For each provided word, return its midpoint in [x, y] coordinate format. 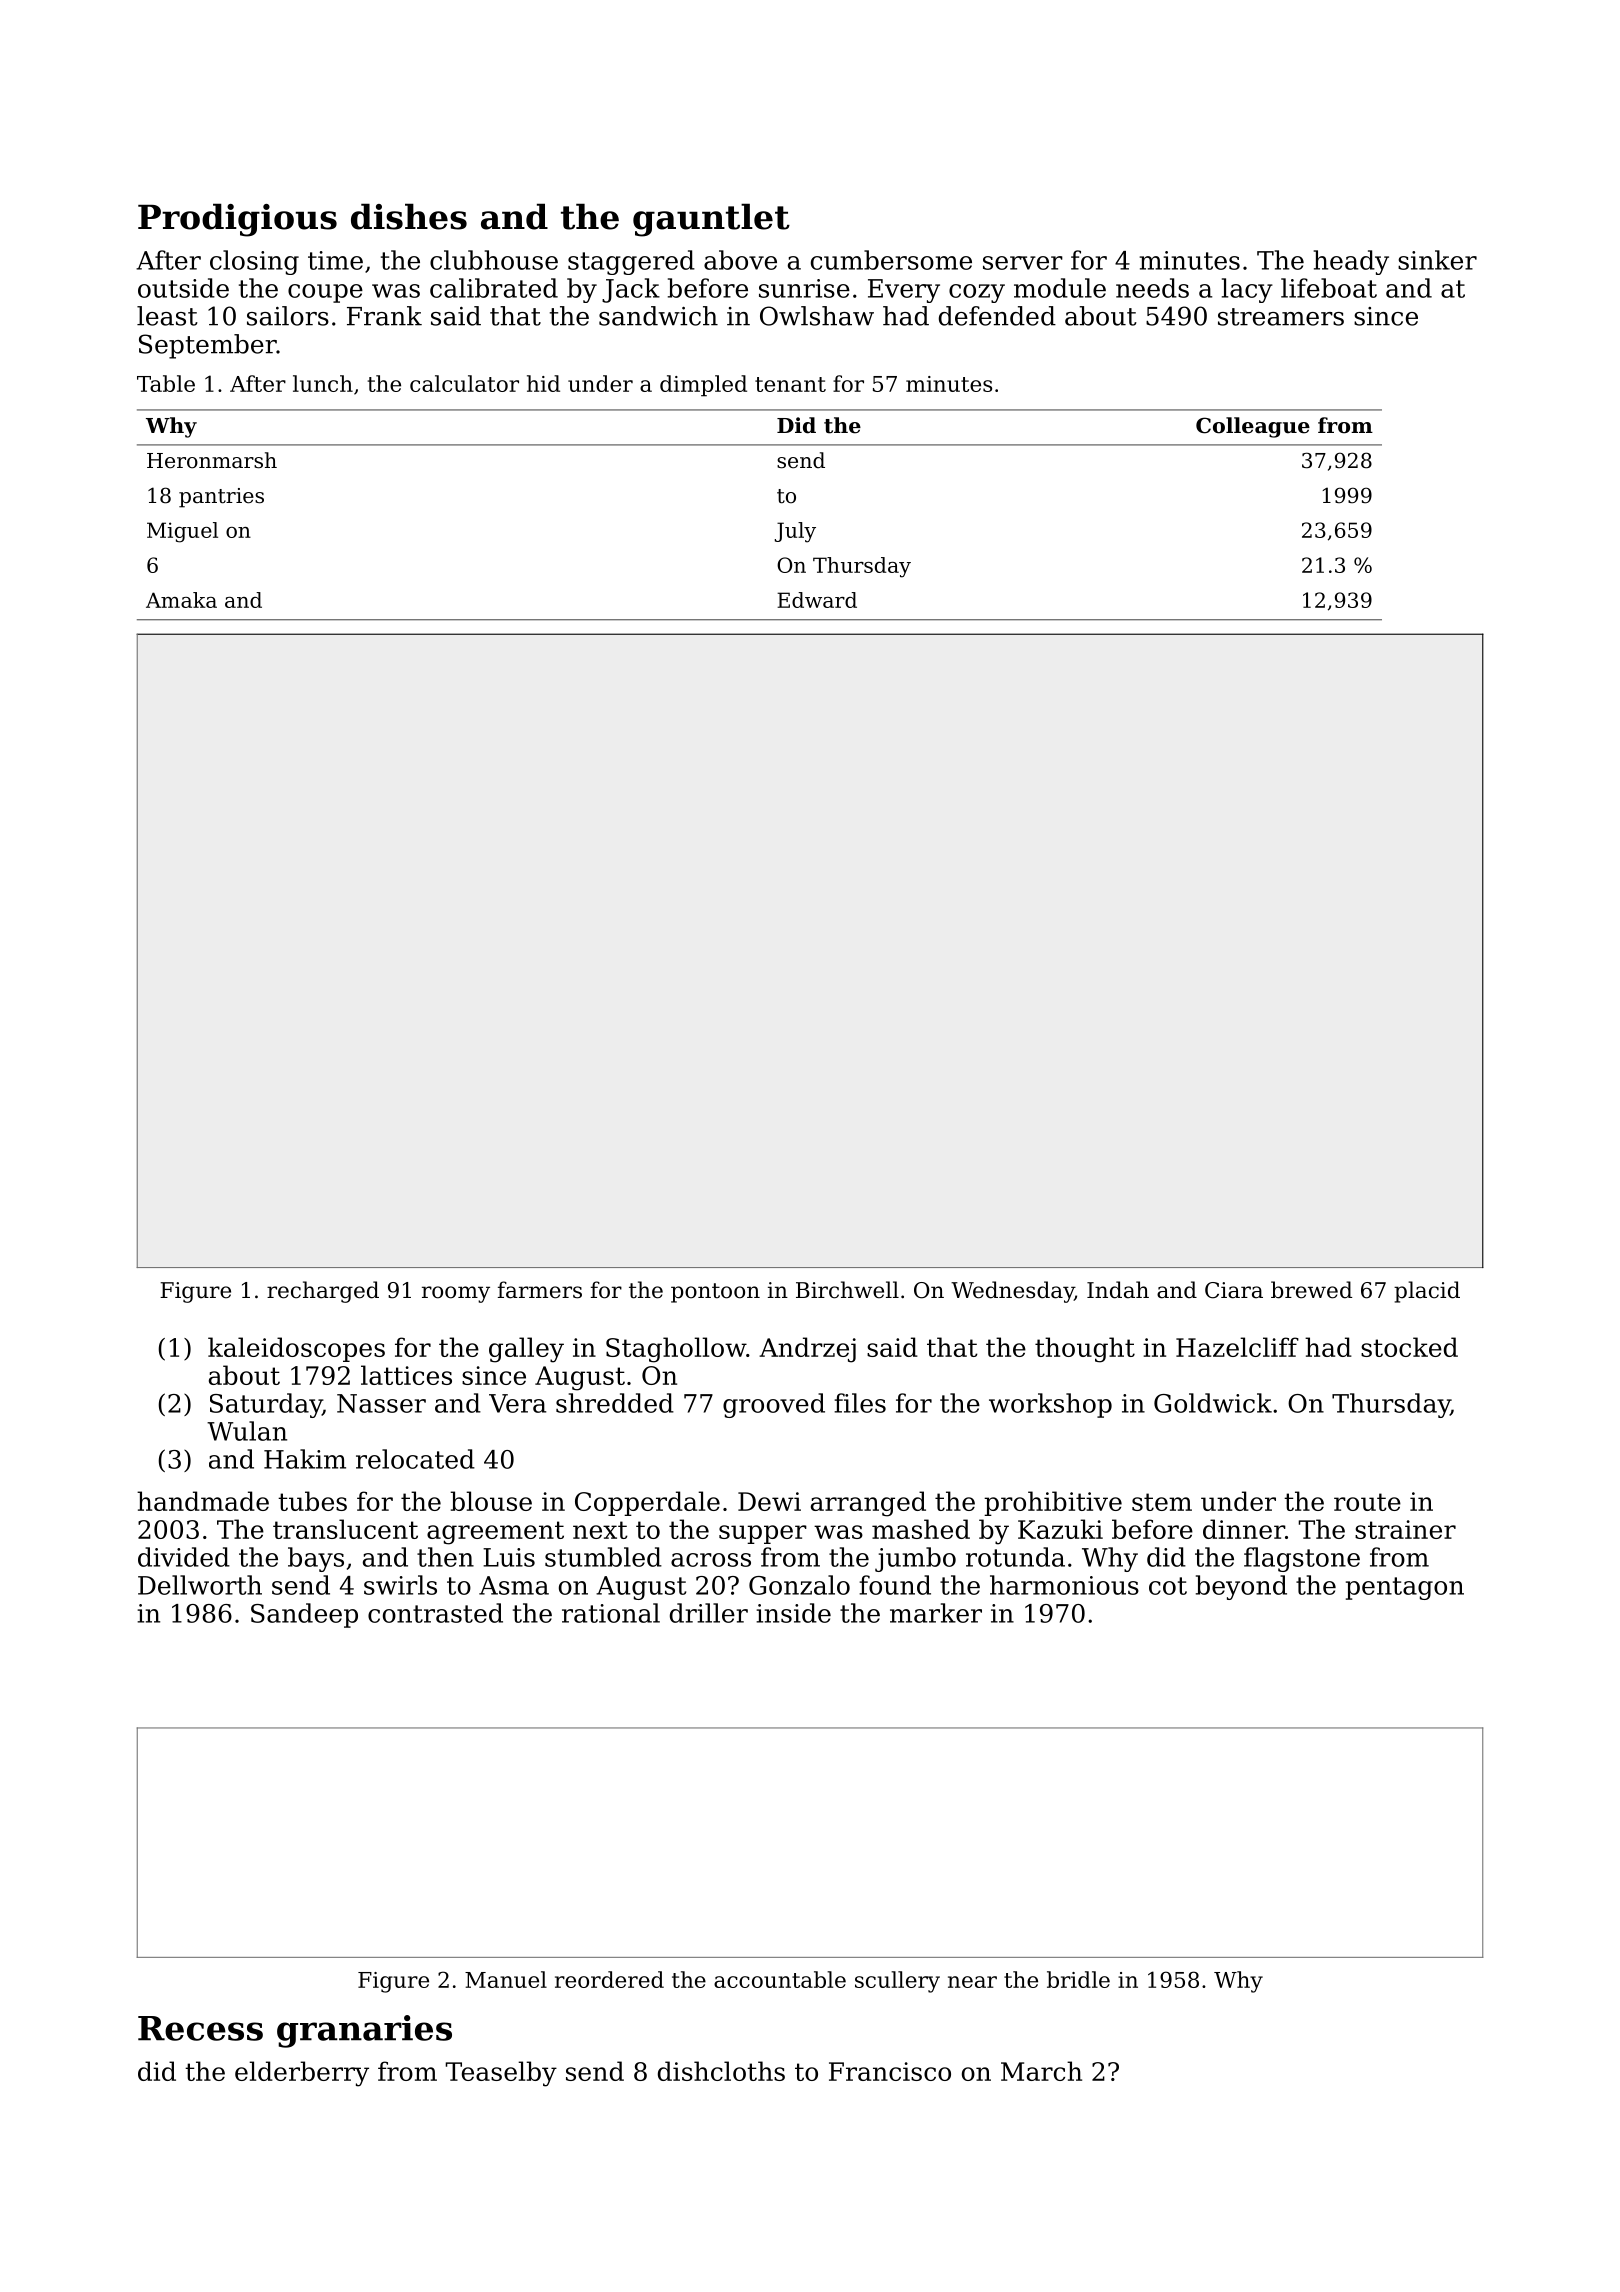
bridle [1078, 1979]
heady [1351, 262]
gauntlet [711, 220]
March [1041, 2071]
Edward [817, 600]
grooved [774, 1405]
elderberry [302, 2074]
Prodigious [237, 220]
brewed [1311, 1290]
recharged [323, 1292]
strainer [1405, 1529]
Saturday [266, 1405]
